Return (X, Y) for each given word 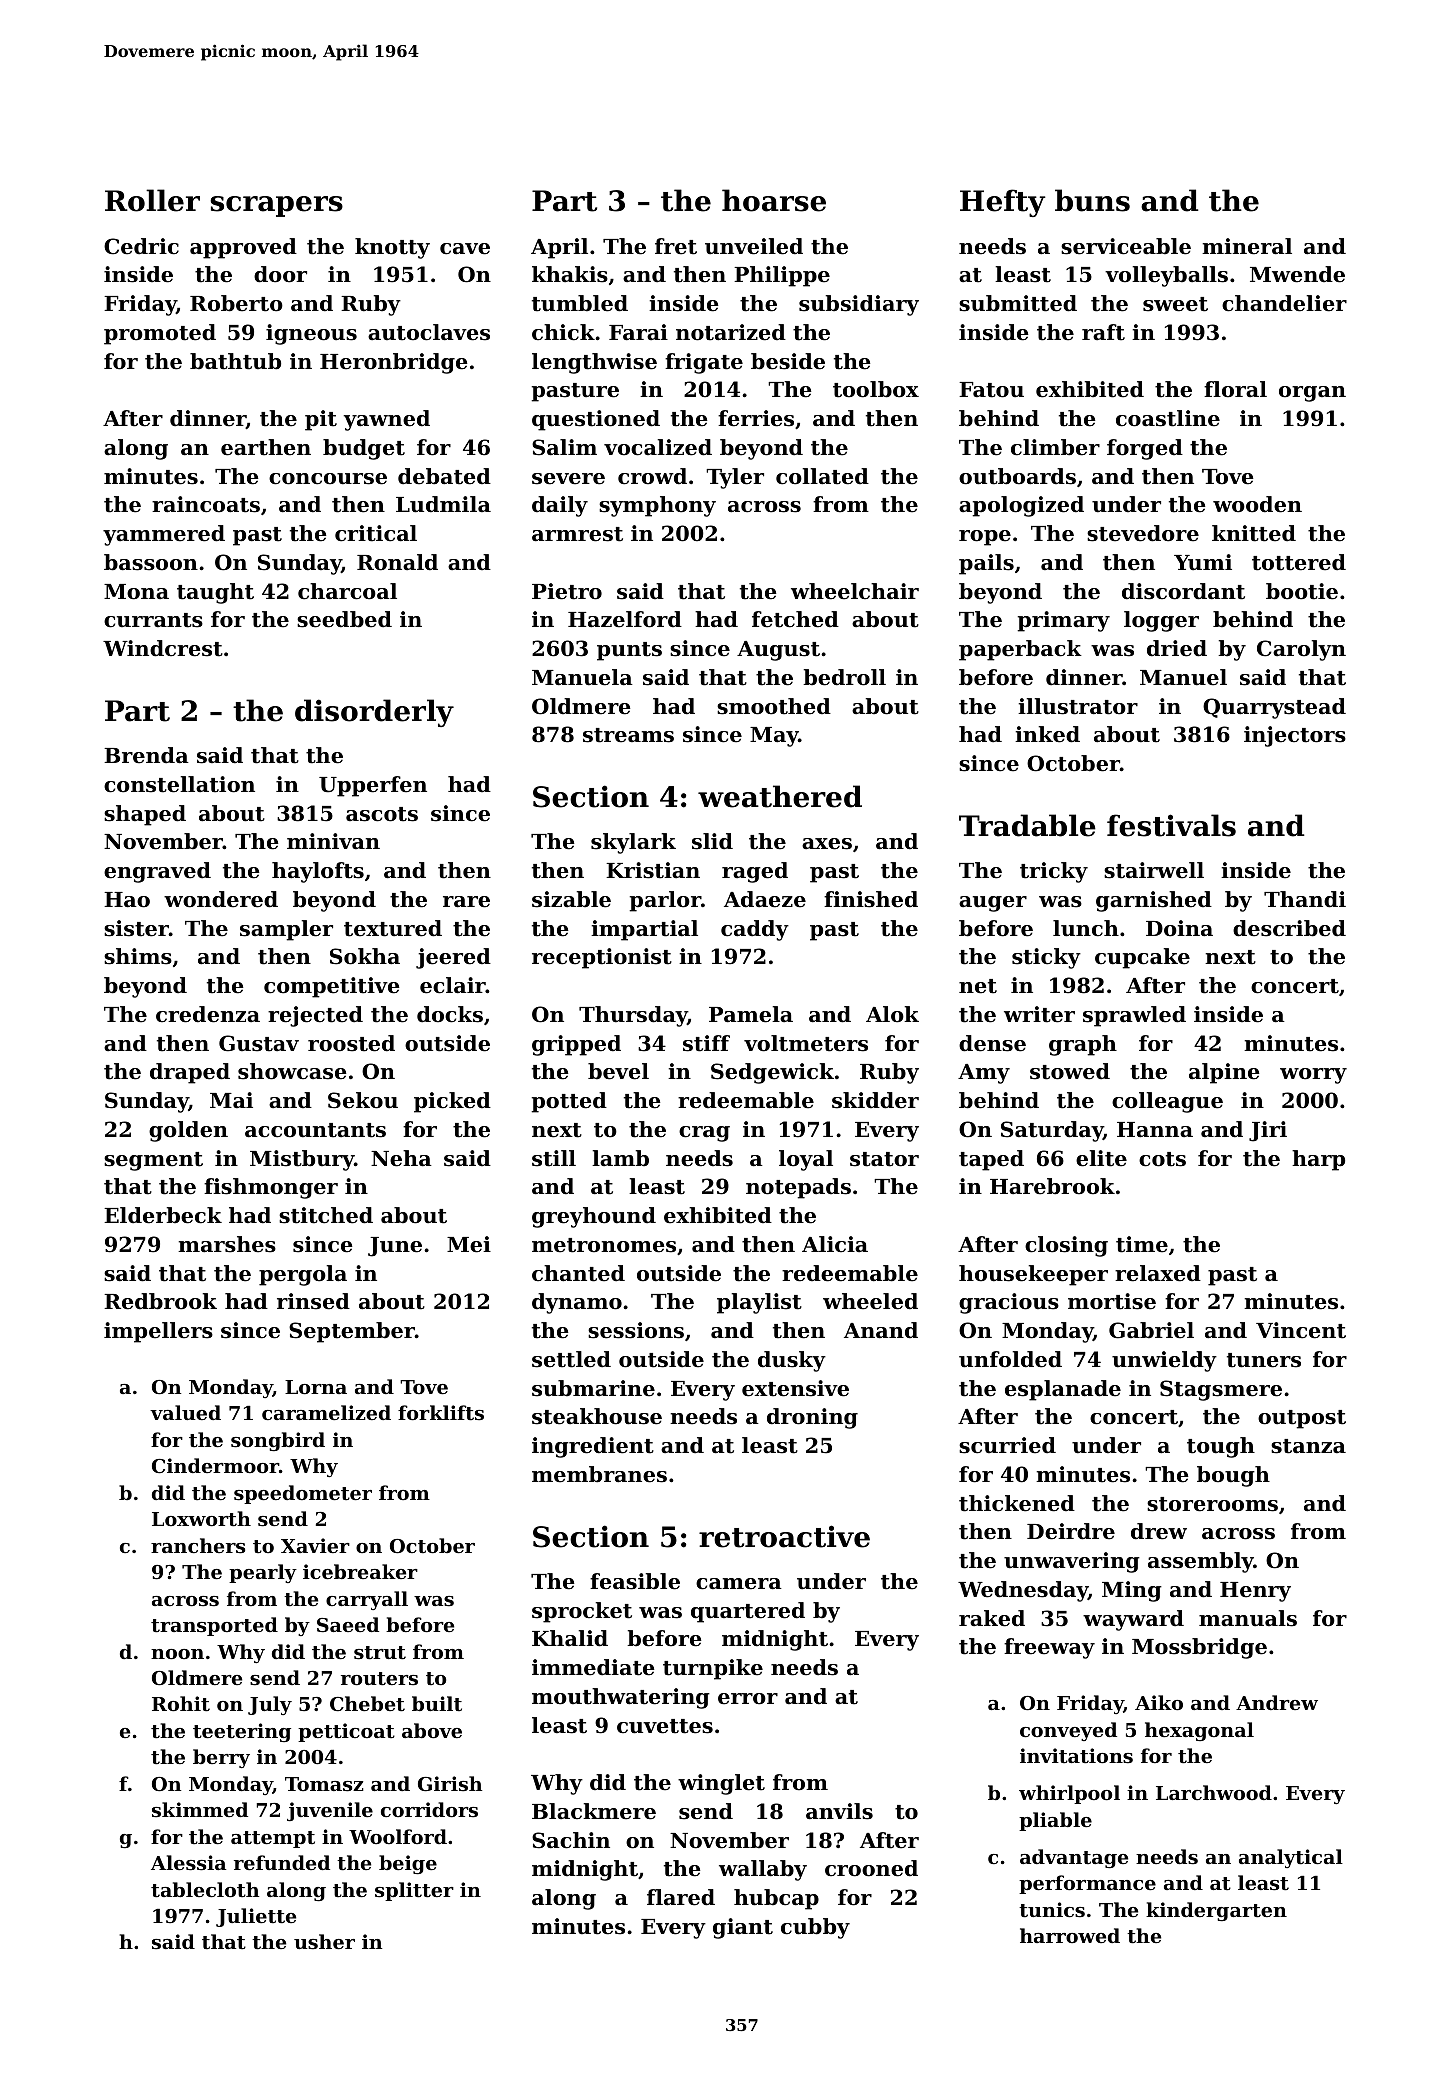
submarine (593, 1388)
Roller (152, 200)
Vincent (1301, 1330)
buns (1092, 200)
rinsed (313, 1301)
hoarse (774, 200)
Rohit (181, 1704)
